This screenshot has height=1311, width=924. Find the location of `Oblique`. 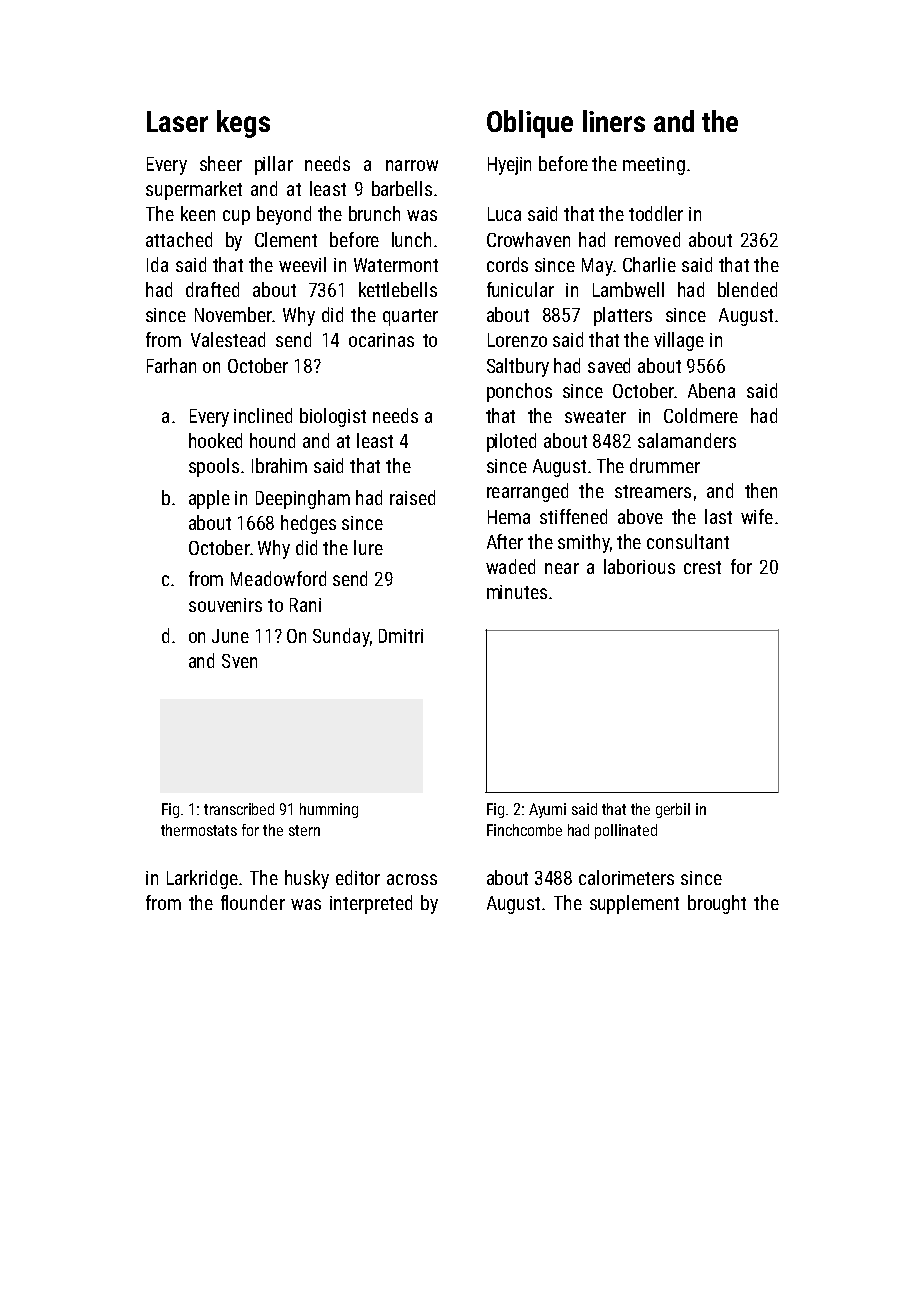

Oblique is located at coordinates (530, 124).
